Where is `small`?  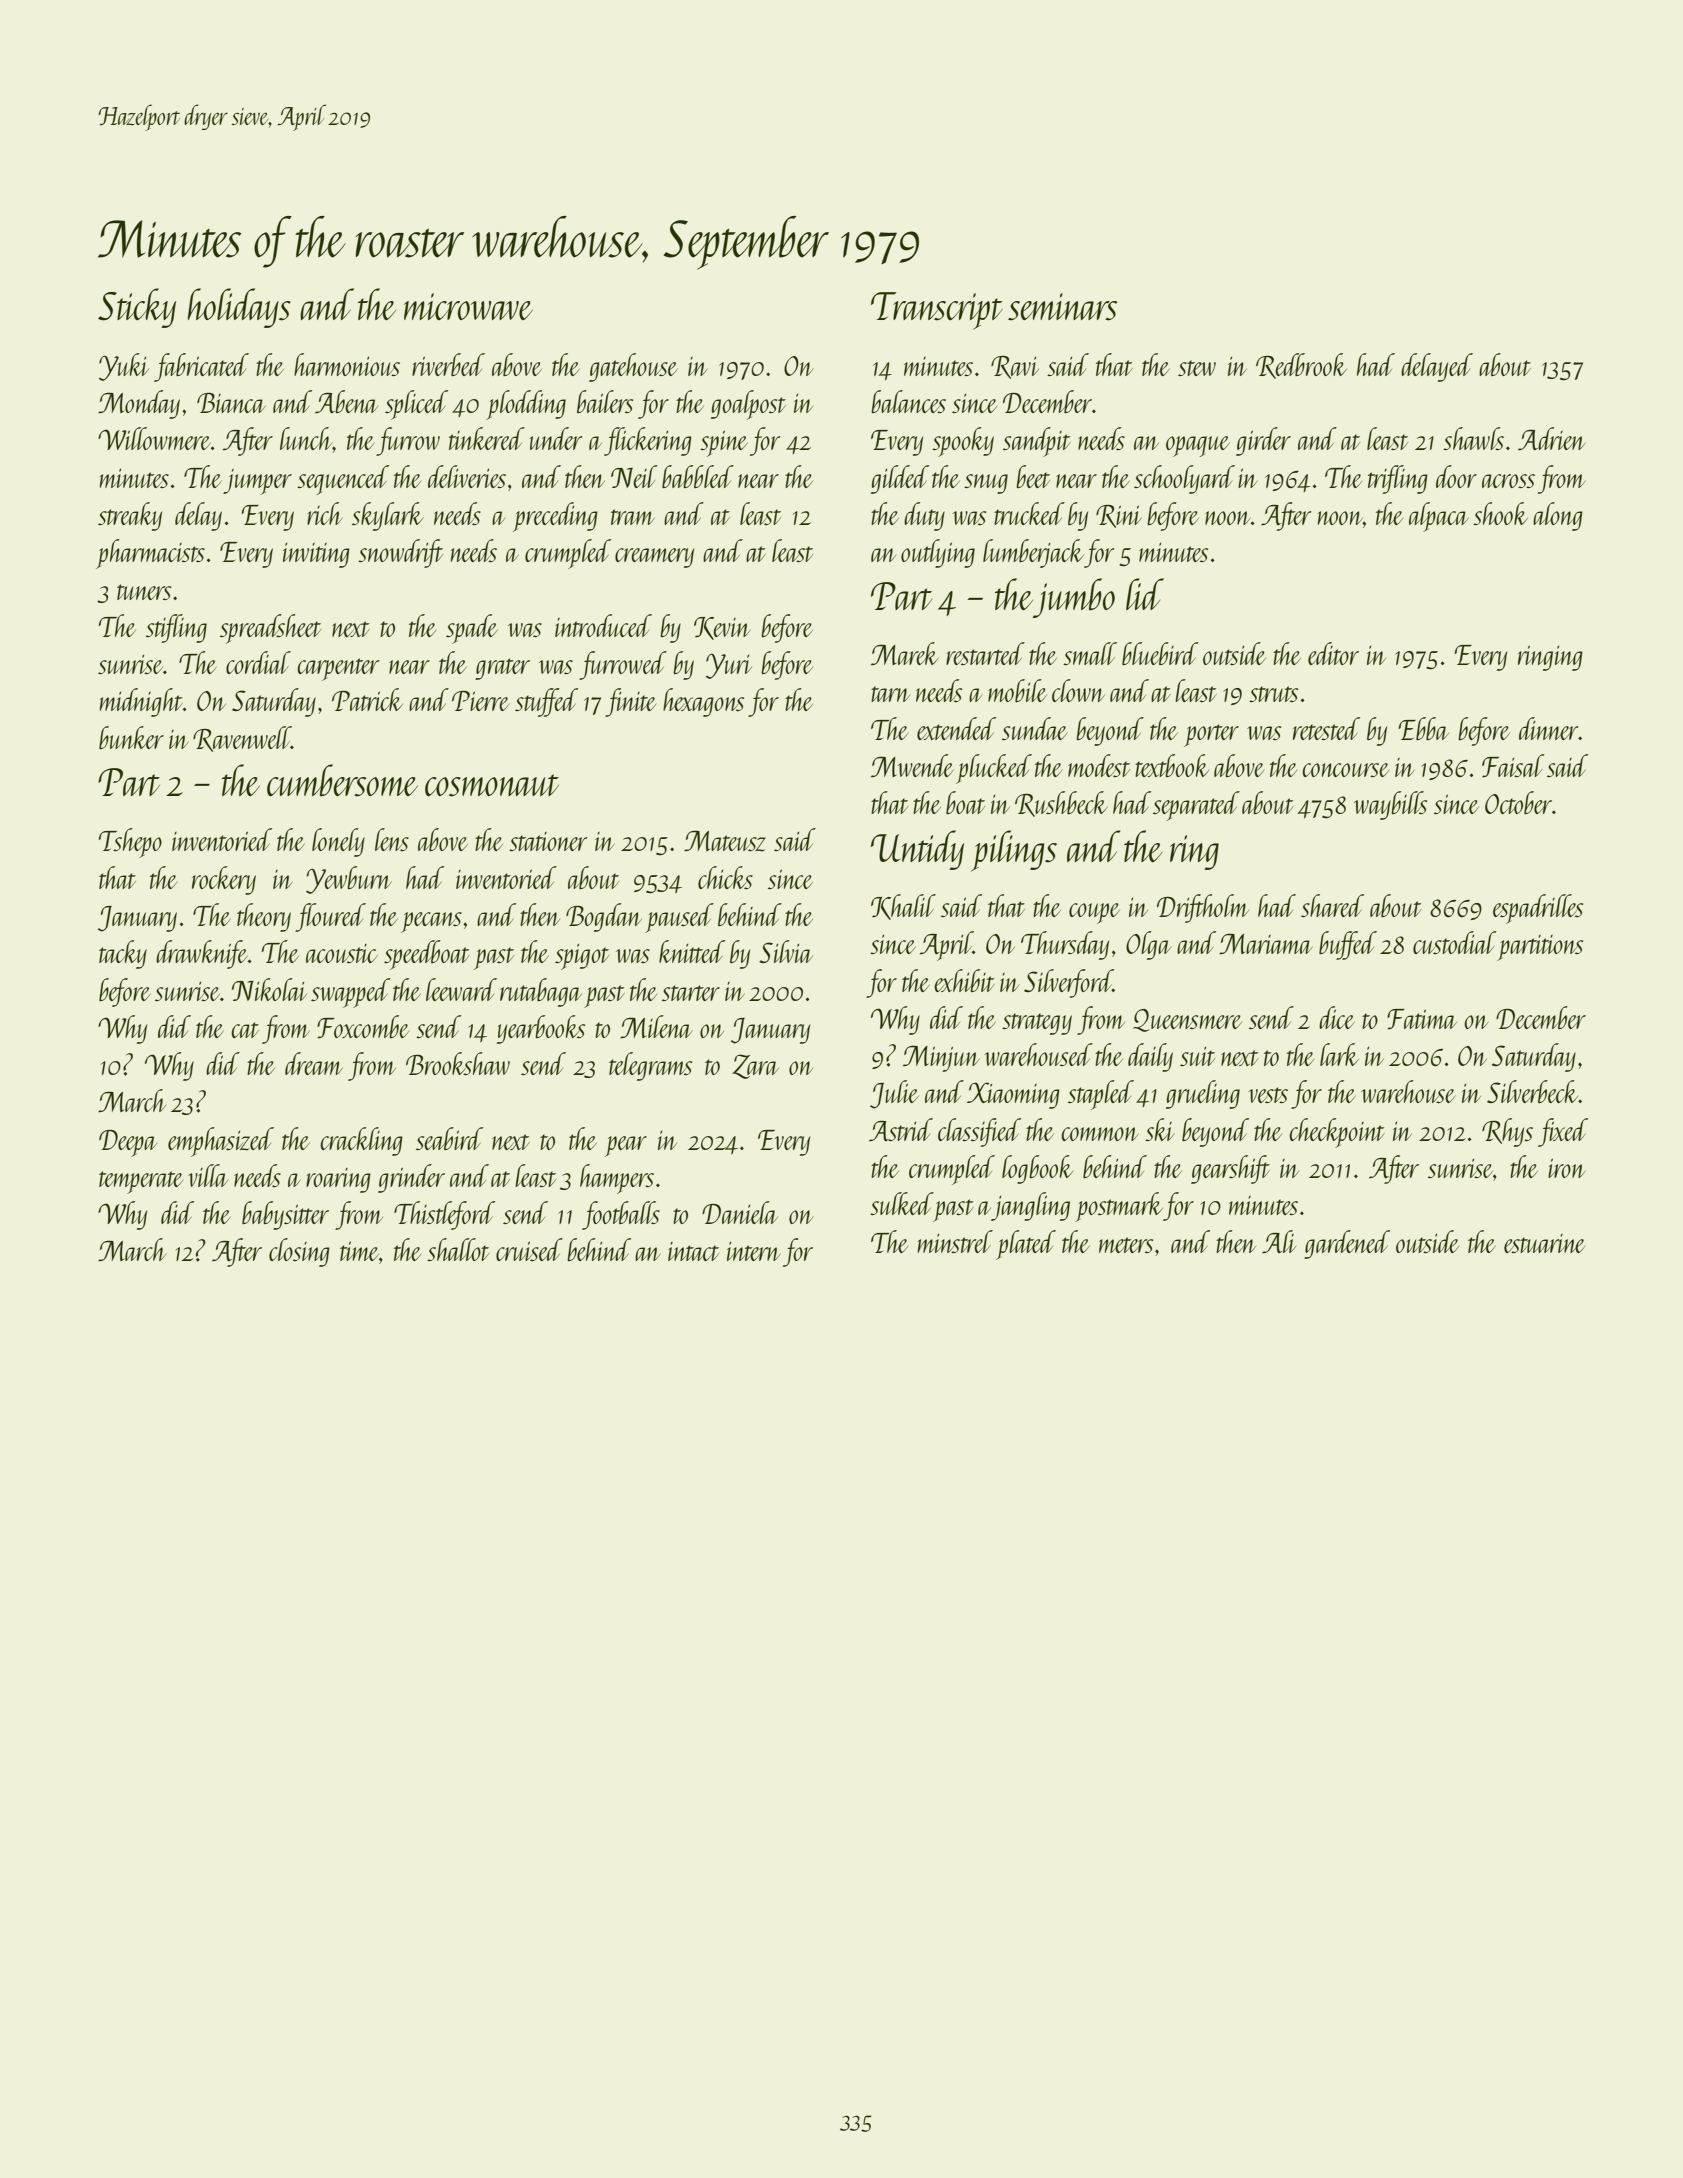 small is located at coordinates (1090, 653).
